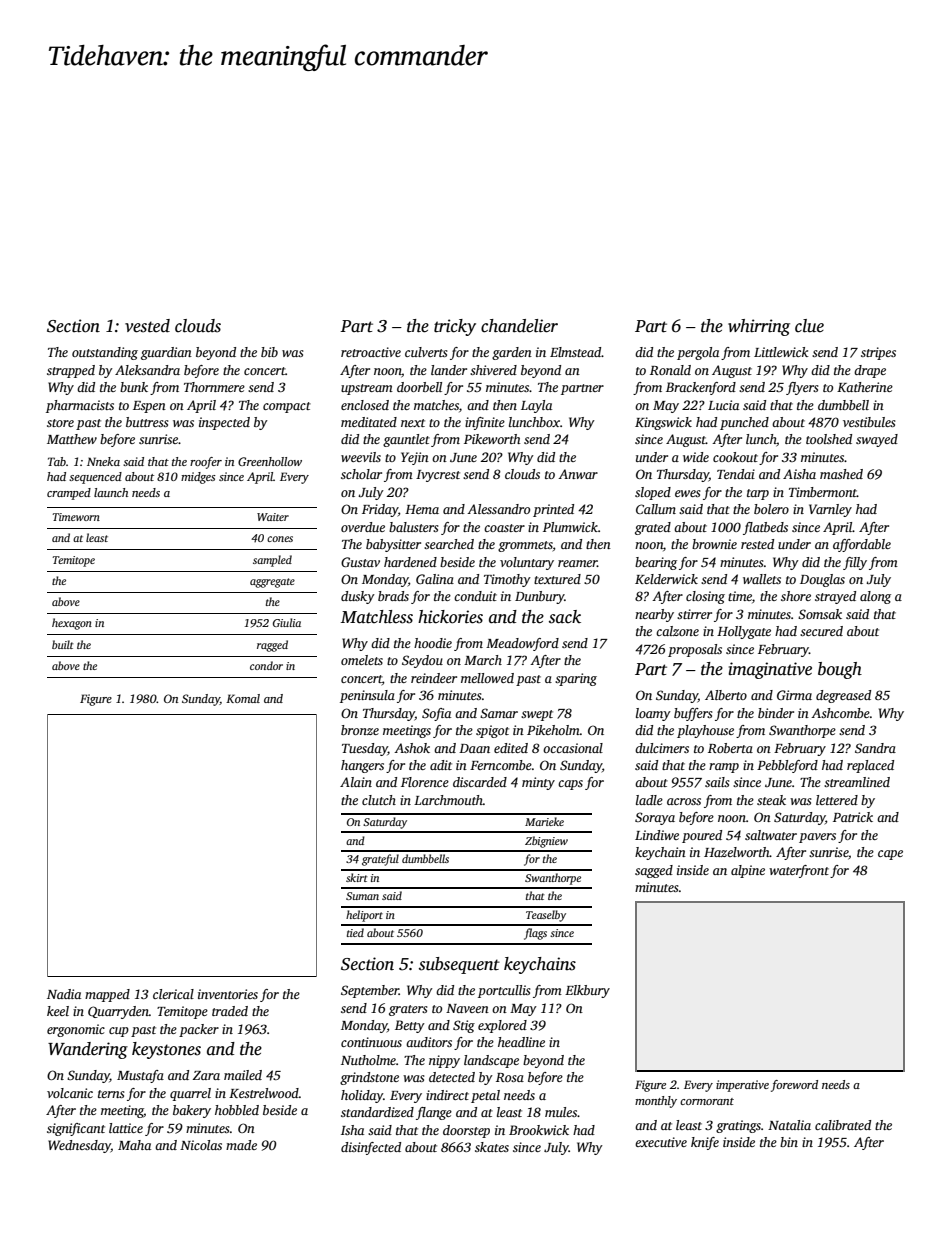 The image size is (952, 1233). I want to click on sparing, so click(576, 679).
